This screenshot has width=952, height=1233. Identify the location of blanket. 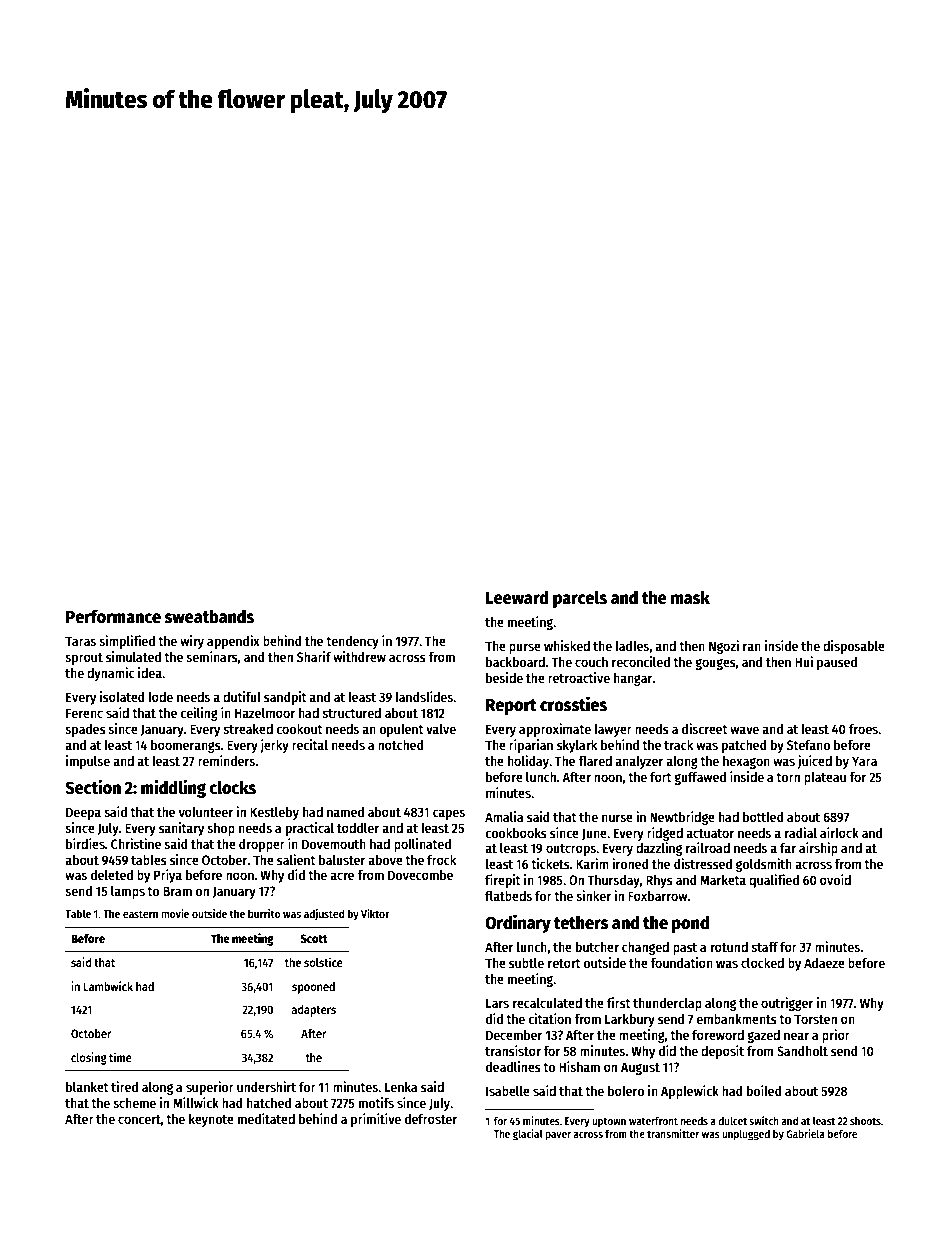
(87, 1087).
